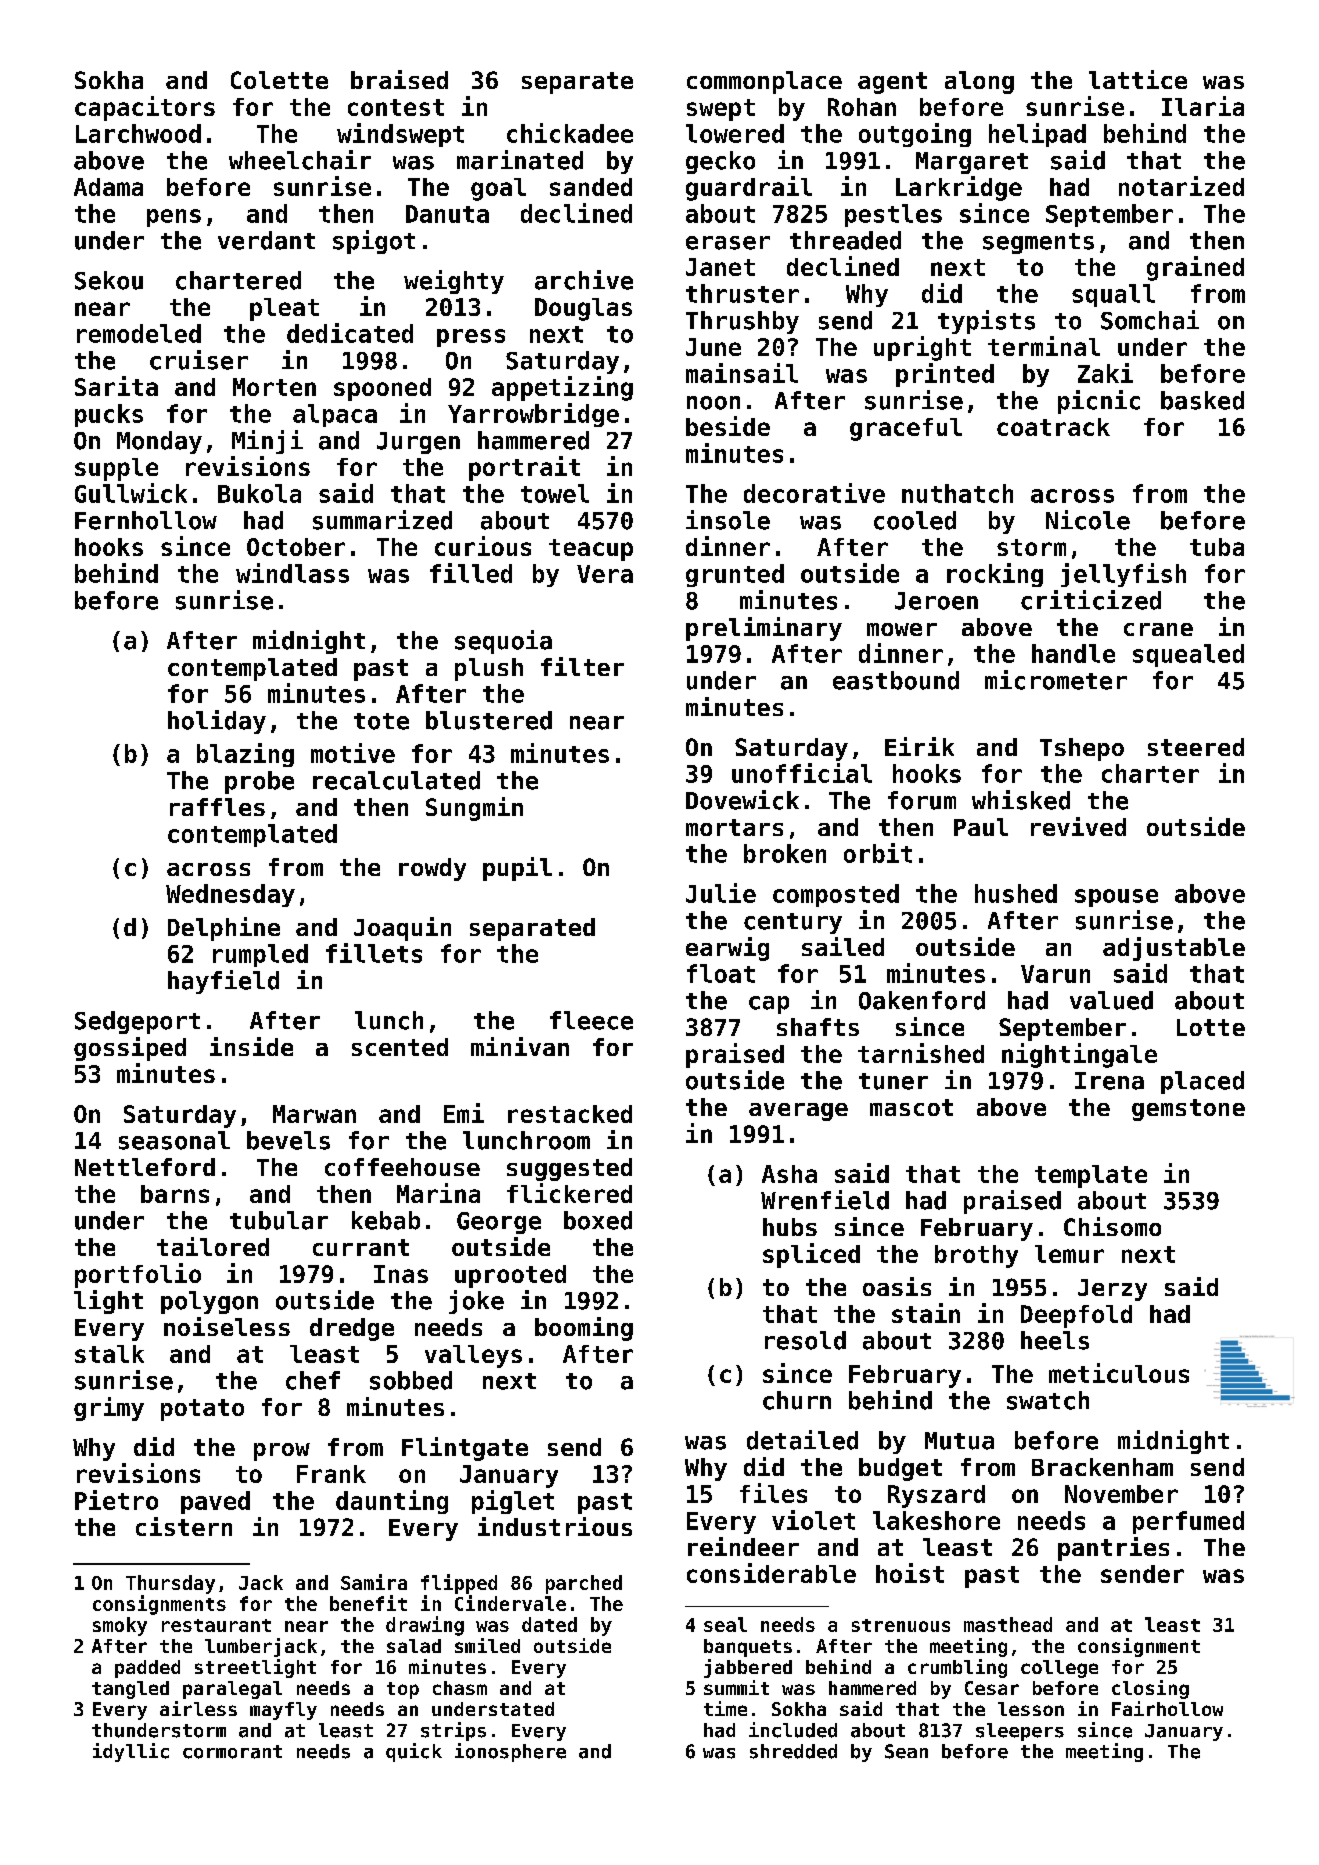  What do you see at coordinates (198, 1708) in the page?
I see `airless` at bounding box center [198, 1708].
